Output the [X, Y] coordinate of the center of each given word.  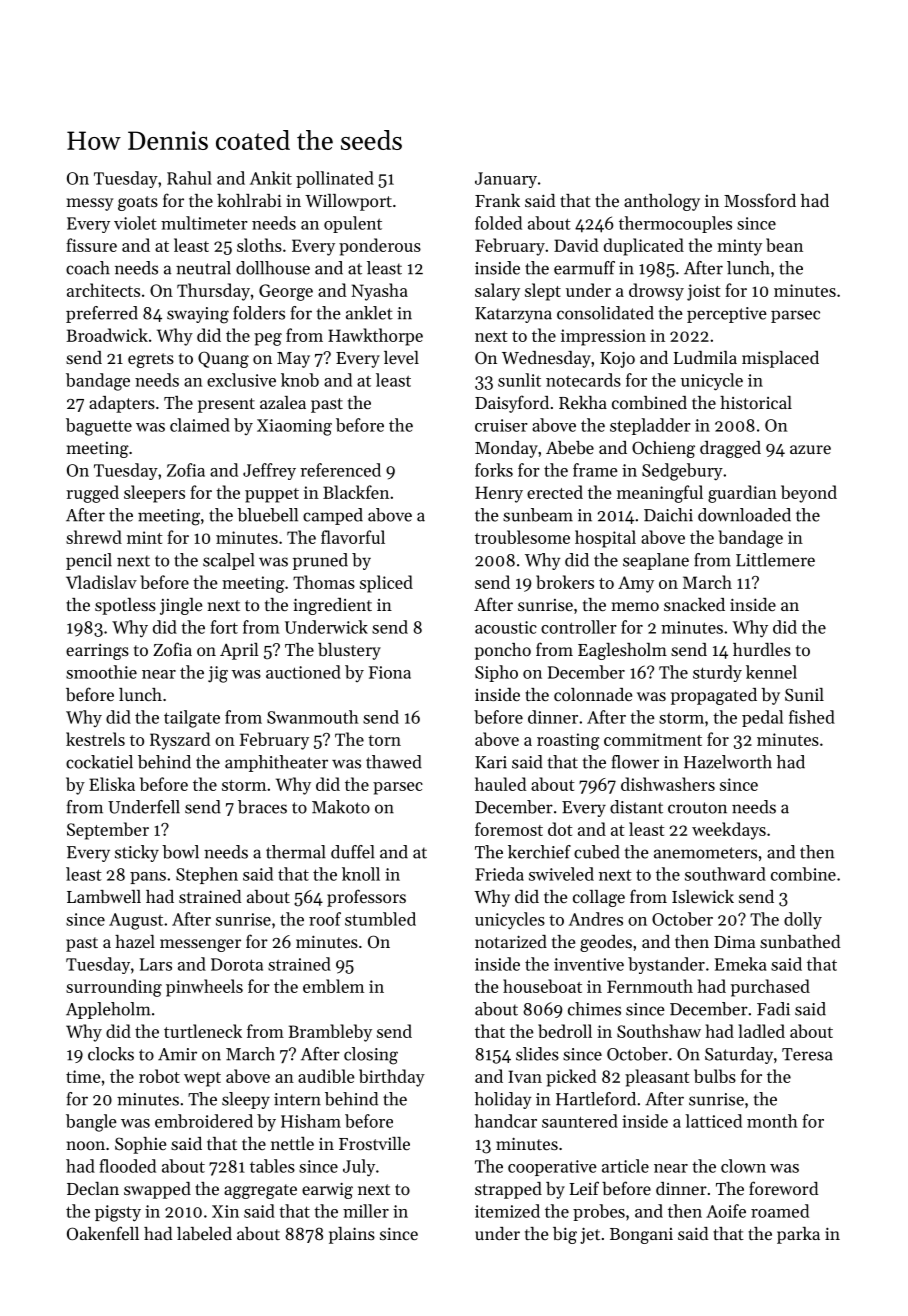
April [239, 651]
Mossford [760, 200]
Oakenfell [103, 1233]
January [506, 180]
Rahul [189, 178]
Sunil [804, 694]
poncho [503, 651]
